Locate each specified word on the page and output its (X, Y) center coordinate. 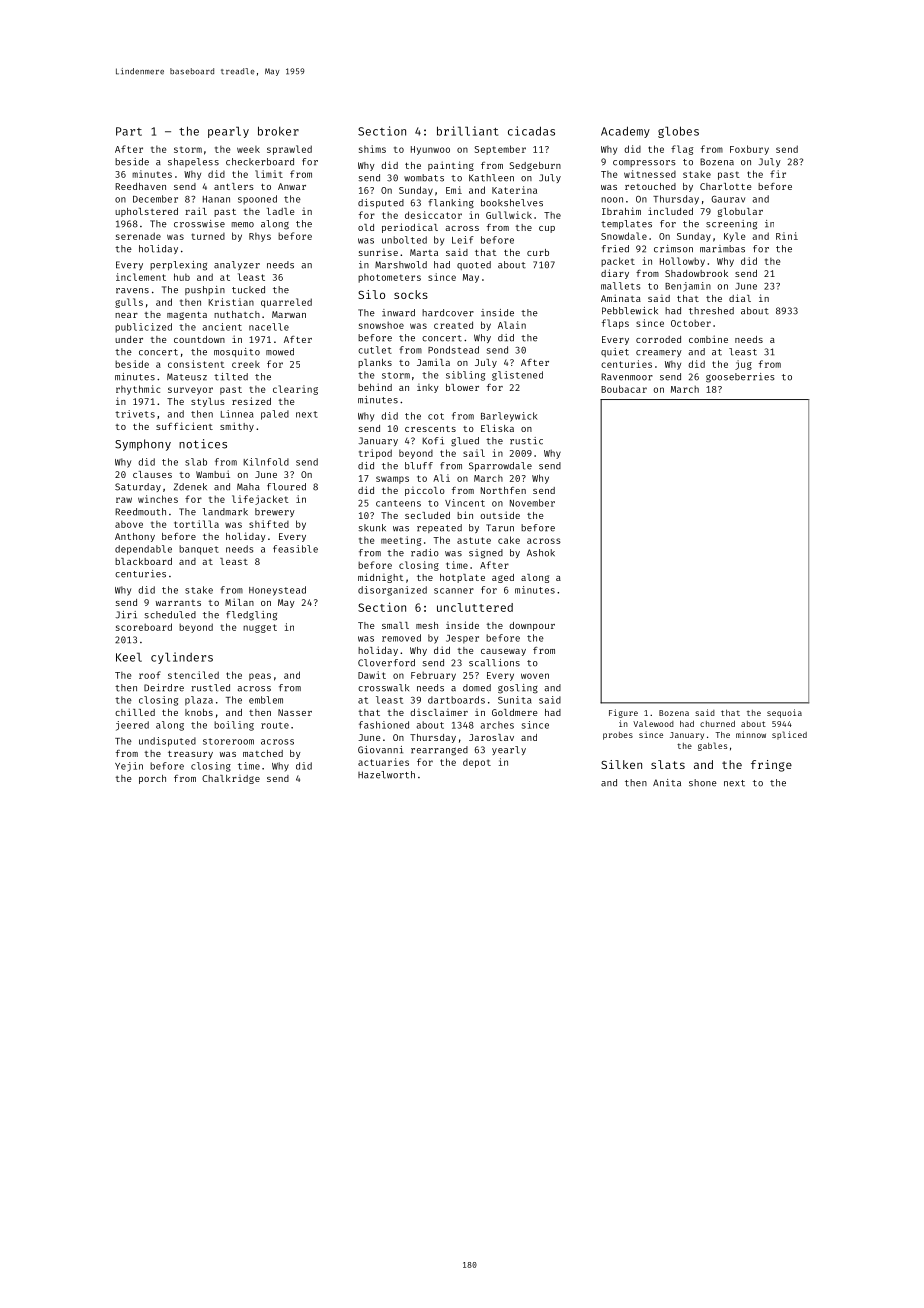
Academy (625, 132)
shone (703, 783)
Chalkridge (231, 779)
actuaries (383, 762)
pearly (228, 132)
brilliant (467, 131)
